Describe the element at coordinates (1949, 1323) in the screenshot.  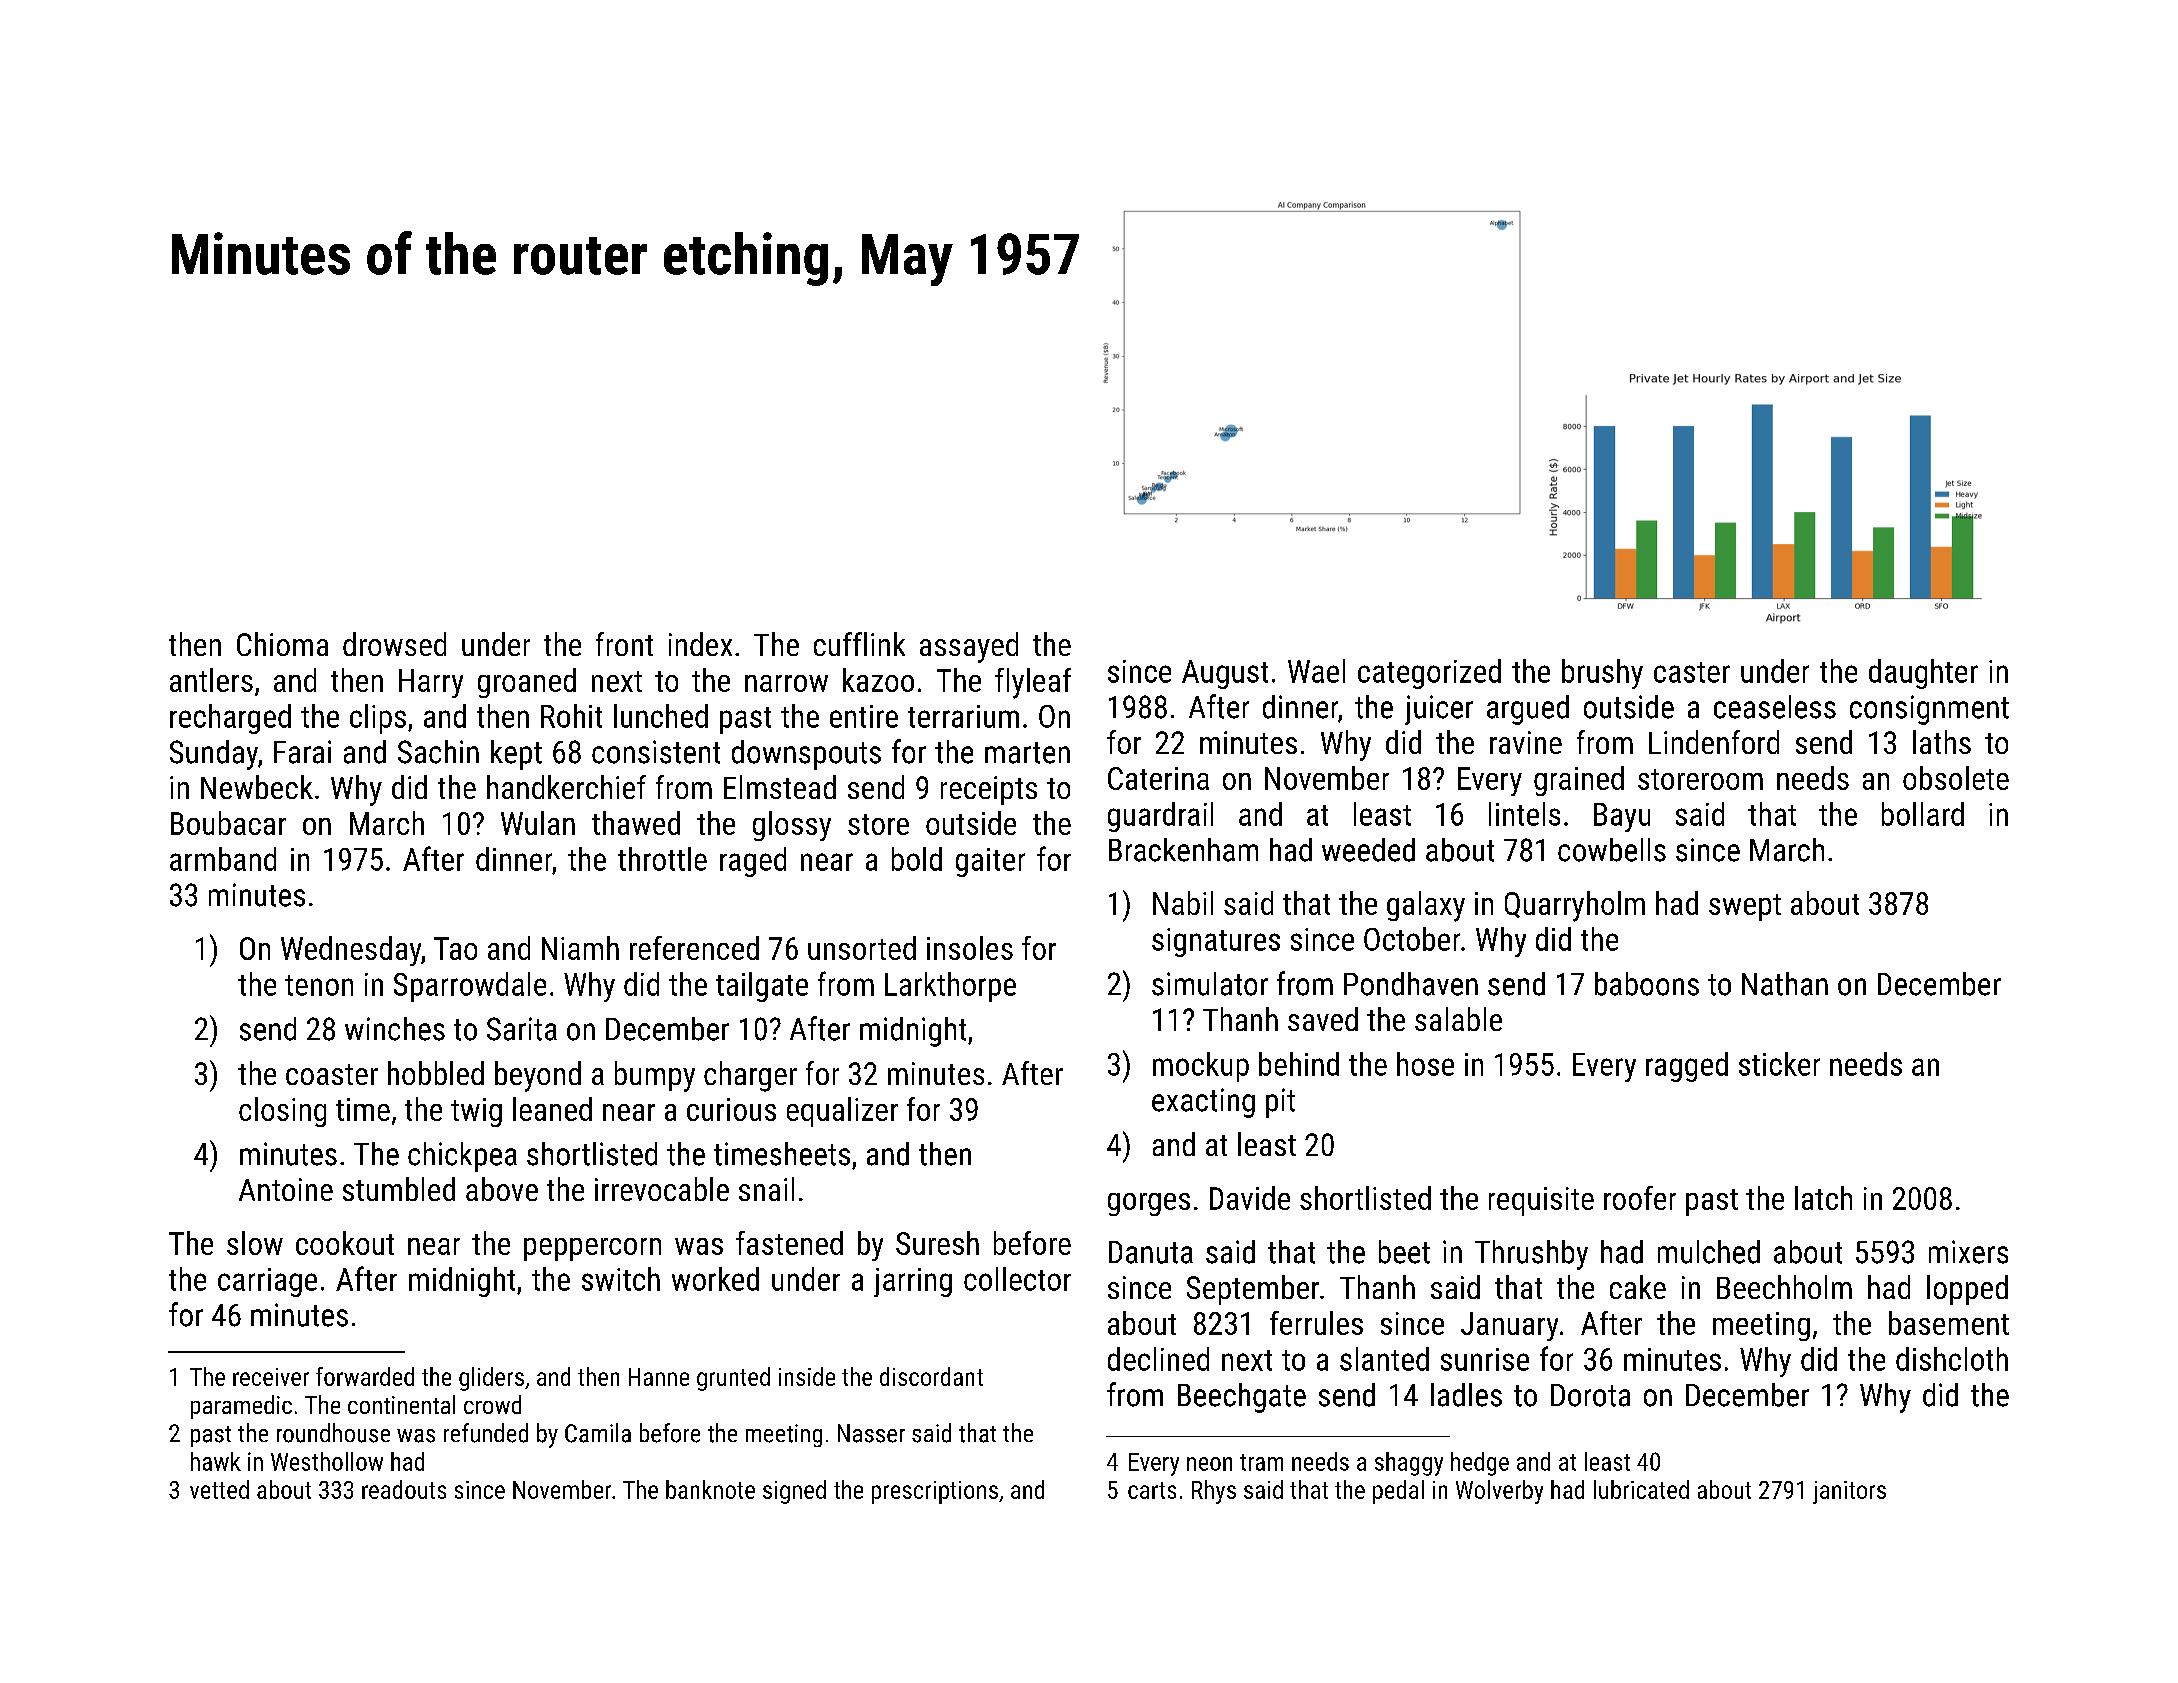
I see `basement` at that location.
